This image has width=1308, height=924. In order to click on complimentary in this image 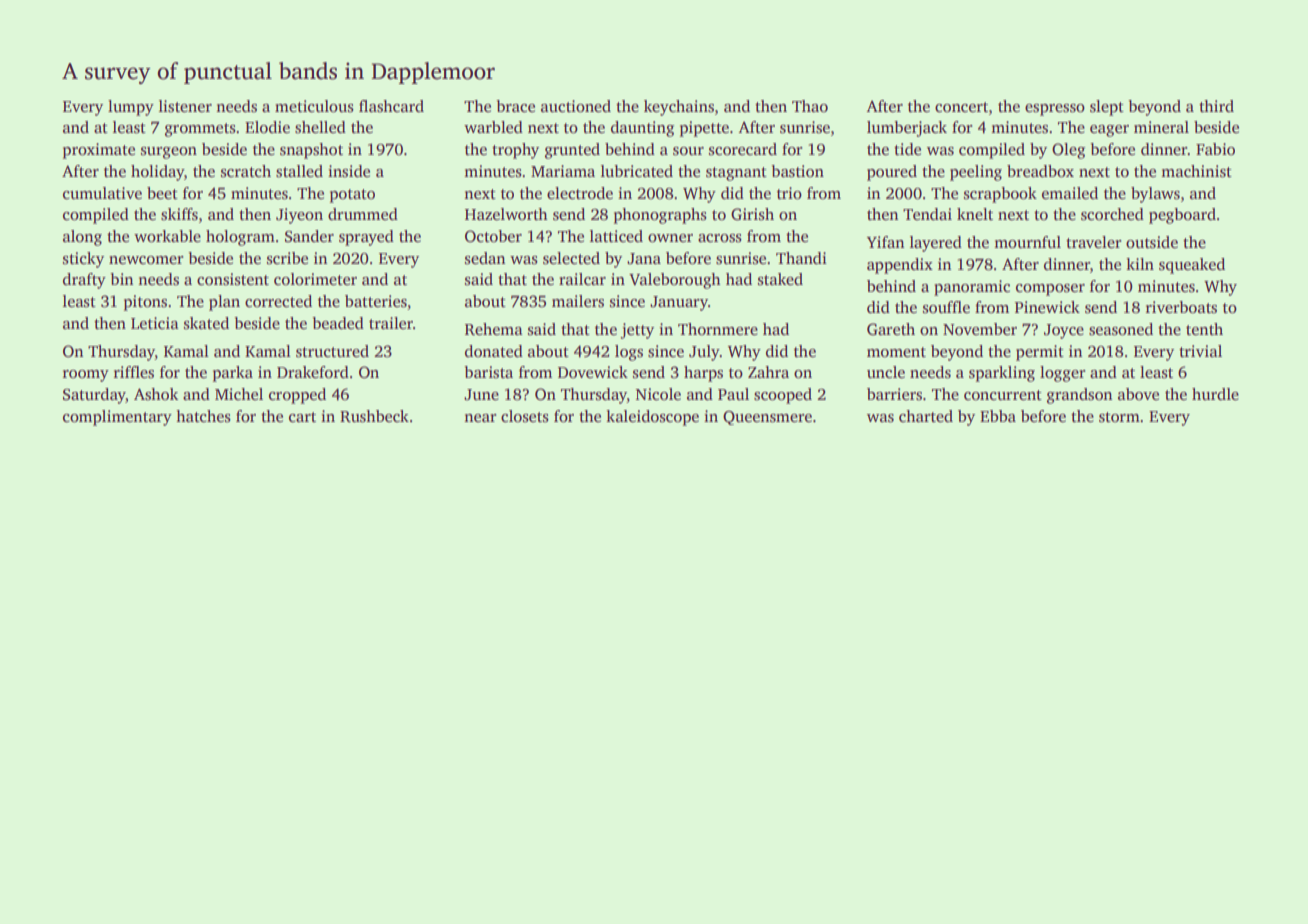, I will do `click(117, 418)`.
